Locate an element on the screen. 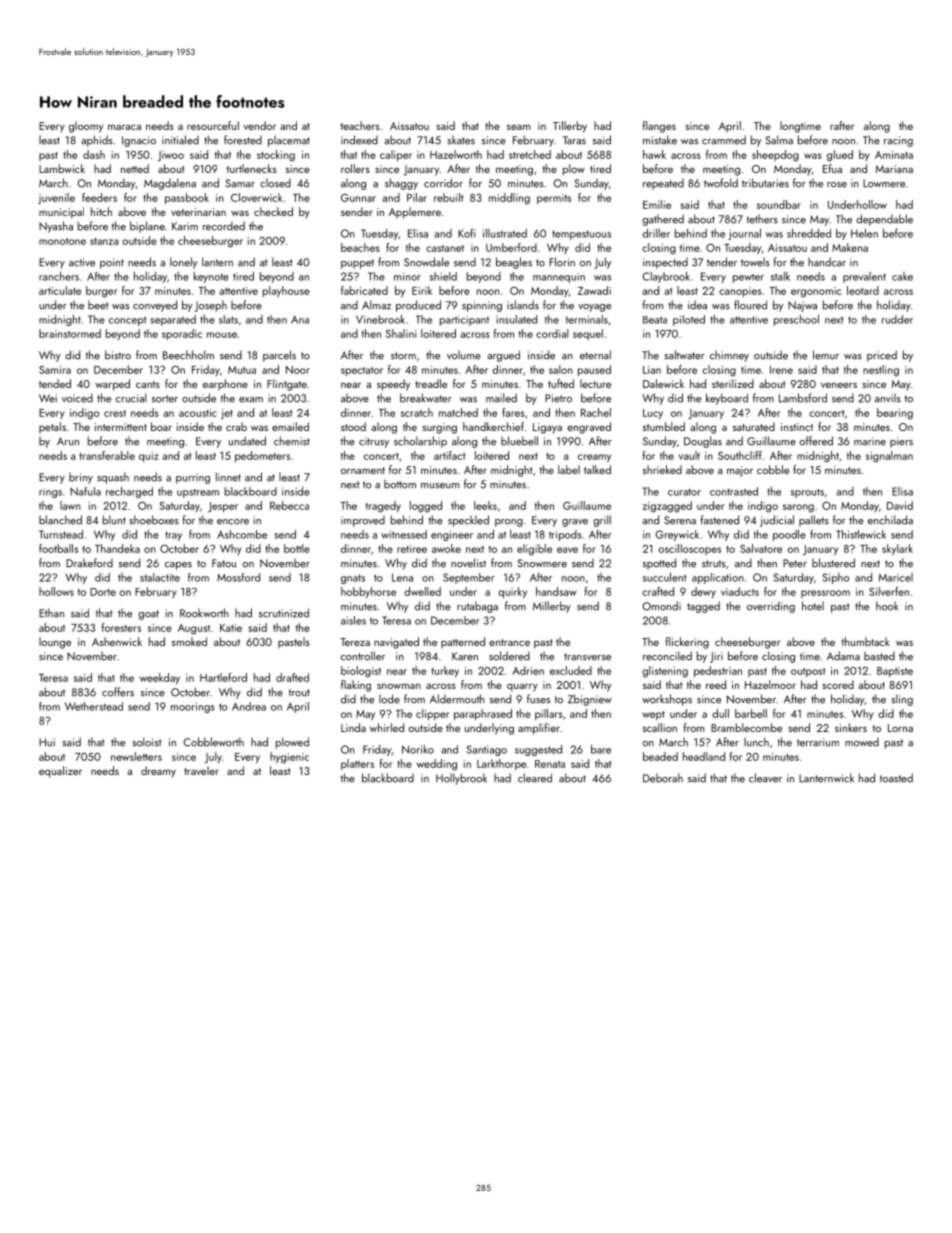 The width and height of the screenshot is (952, 1233). David is located at coordinates (900, 505).
